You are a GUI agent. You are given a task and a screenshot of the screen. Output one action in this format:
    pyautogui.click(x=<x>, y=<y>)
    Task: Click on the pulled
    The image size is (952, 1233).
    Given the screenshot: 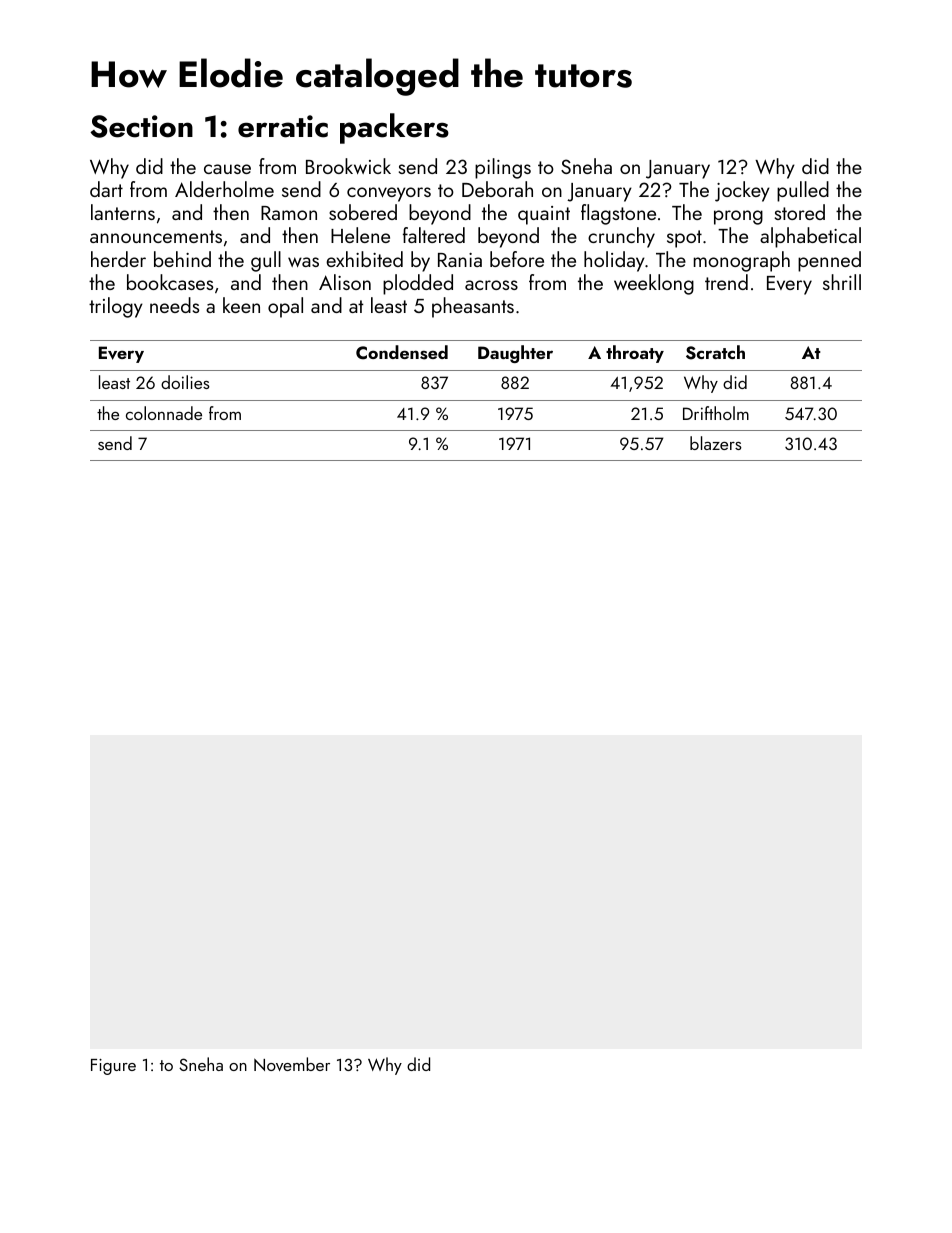 What is the action you would take?
    pyautogui.click(x=803, y=191)
